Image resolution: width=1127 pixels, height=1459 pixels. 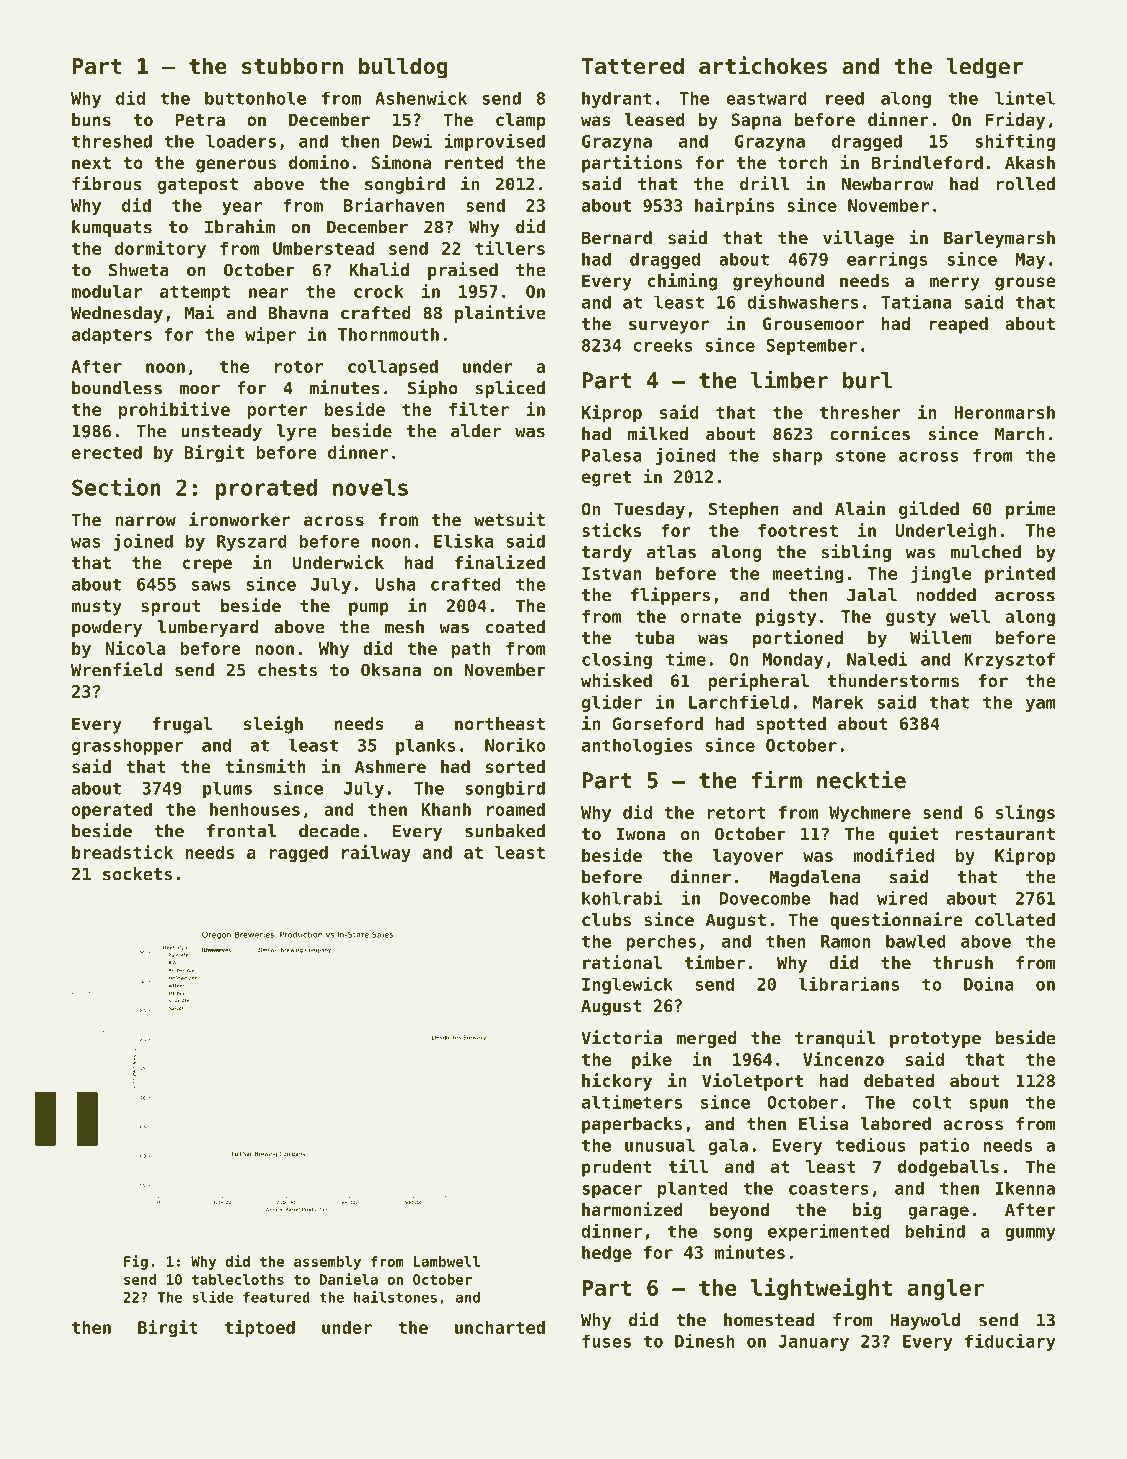 What do you see at coordinates (292, 66) in the screenshot?
I see `stubborn` at bounding box center [292, 66].
